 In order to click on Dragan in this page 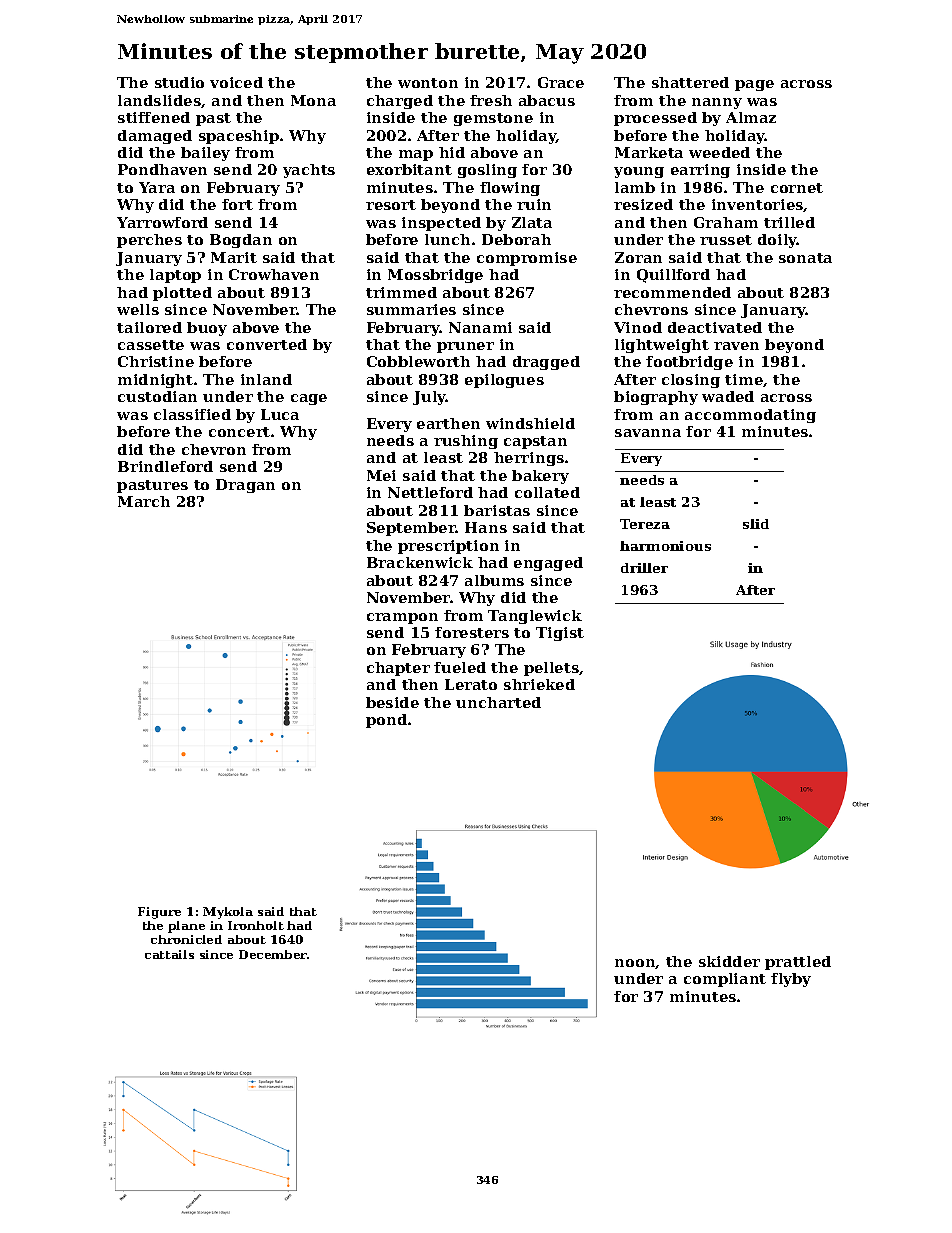, I will do `click(245, 486)`.
